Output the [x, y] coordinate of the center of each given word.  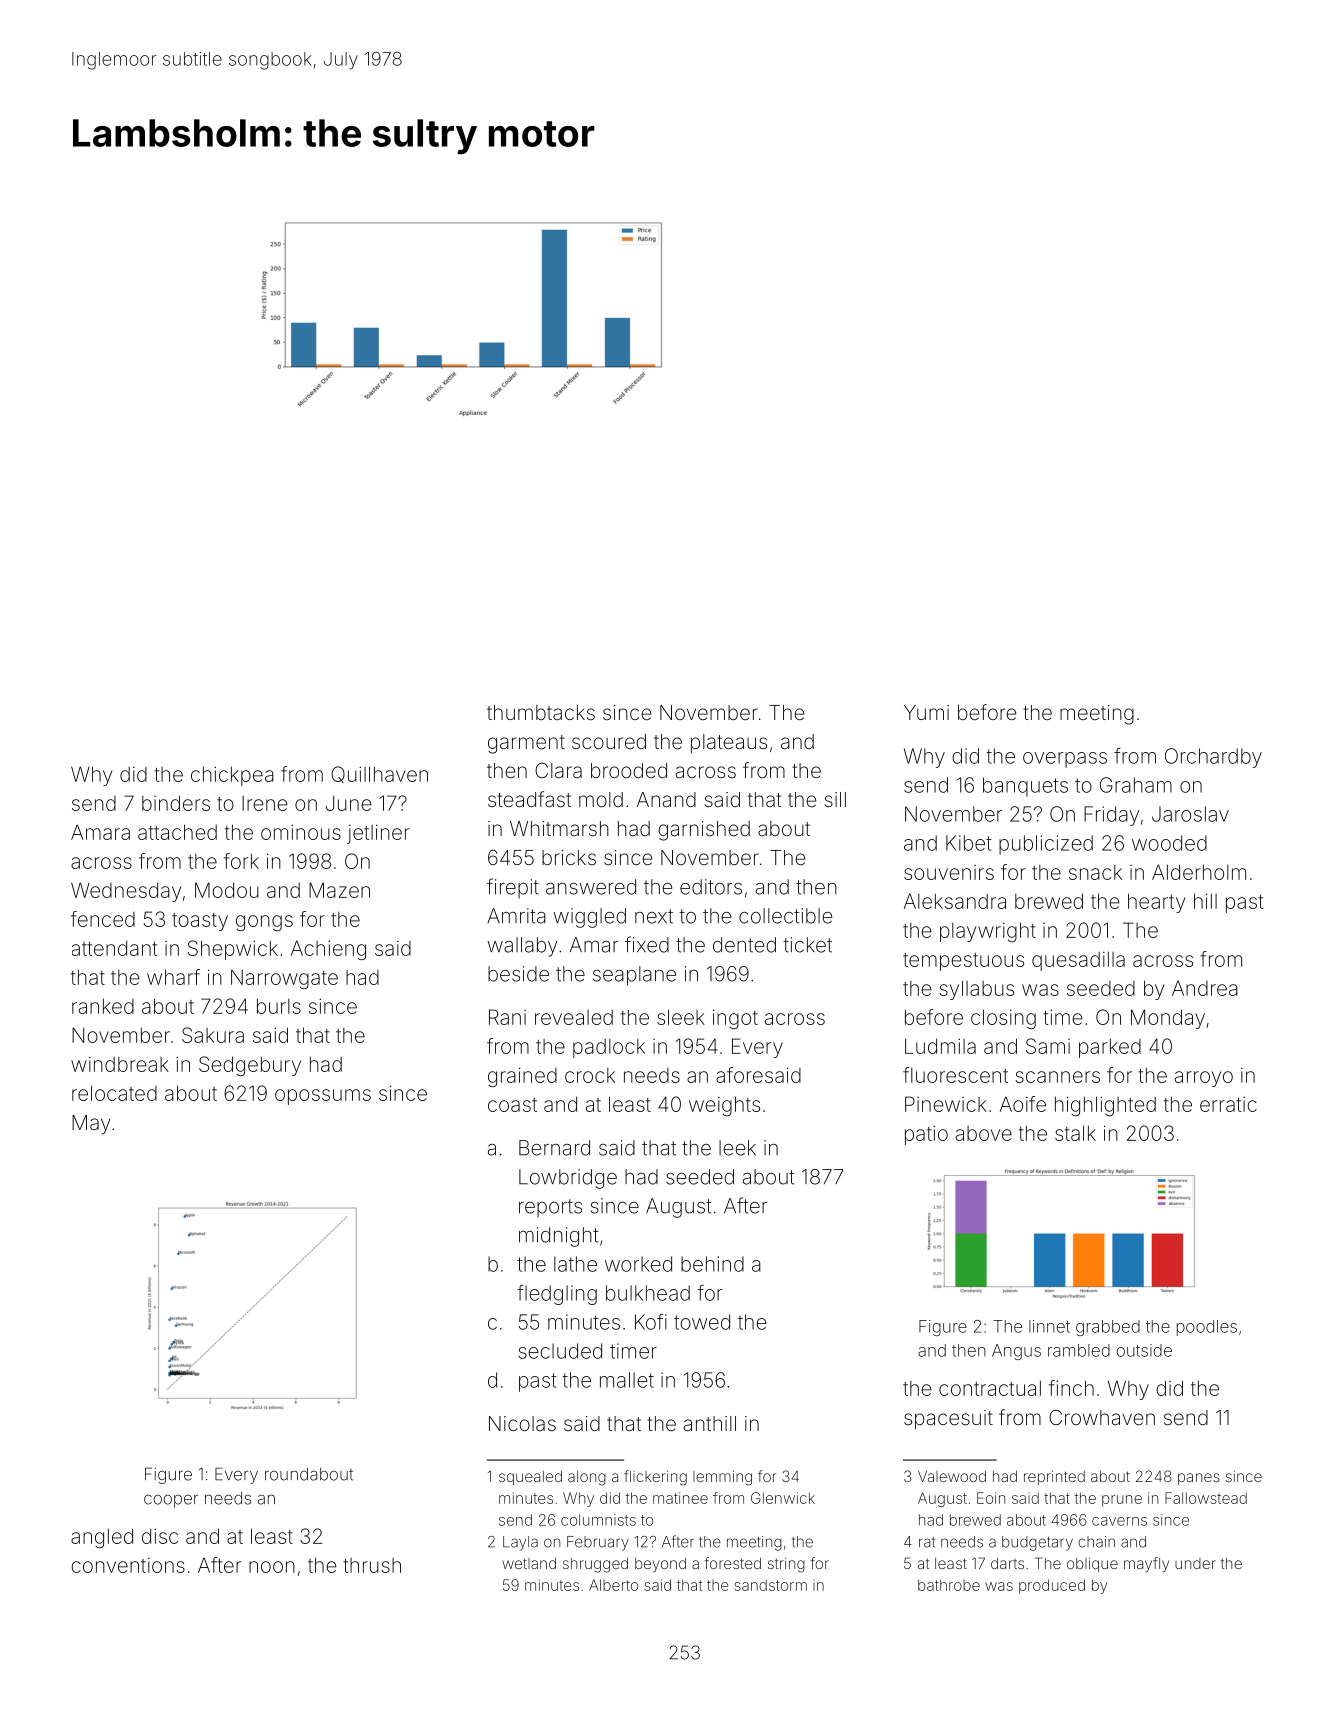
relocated [114, 1093]
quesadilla [1078, 961]
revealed [574, 1017]
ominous [301, 832]
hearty [1156, 903]
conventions [128, 1565]
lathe [575, 1264]
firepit [513, 888]
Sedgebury [250, 1066]
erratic [1228, 1104]
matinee [680, 1498]
